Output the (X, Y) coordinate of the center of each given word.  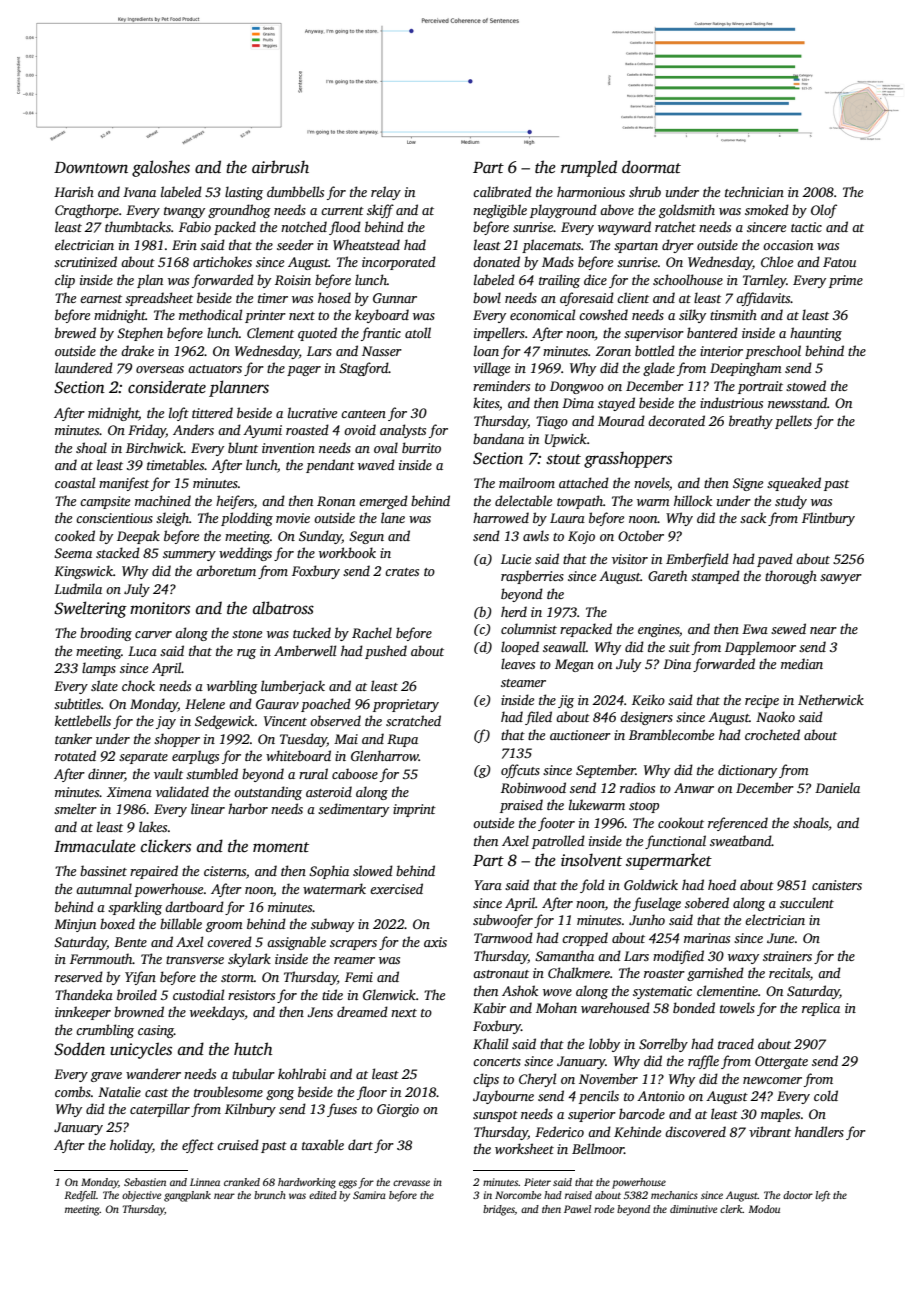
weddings (245, 554)
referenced (738, 824)
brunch (270, 1195)
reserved (79, 976)
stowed (806, 385)
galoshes (161, 168)
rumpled (589, 168)
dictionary (747, 771)
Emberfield (697, 560)
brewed (75, 332)
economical (542, 314)
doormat (651, 167)
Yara (488, 885)
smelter (75, 808)
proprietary (406, 705)
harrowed (501, 517)
